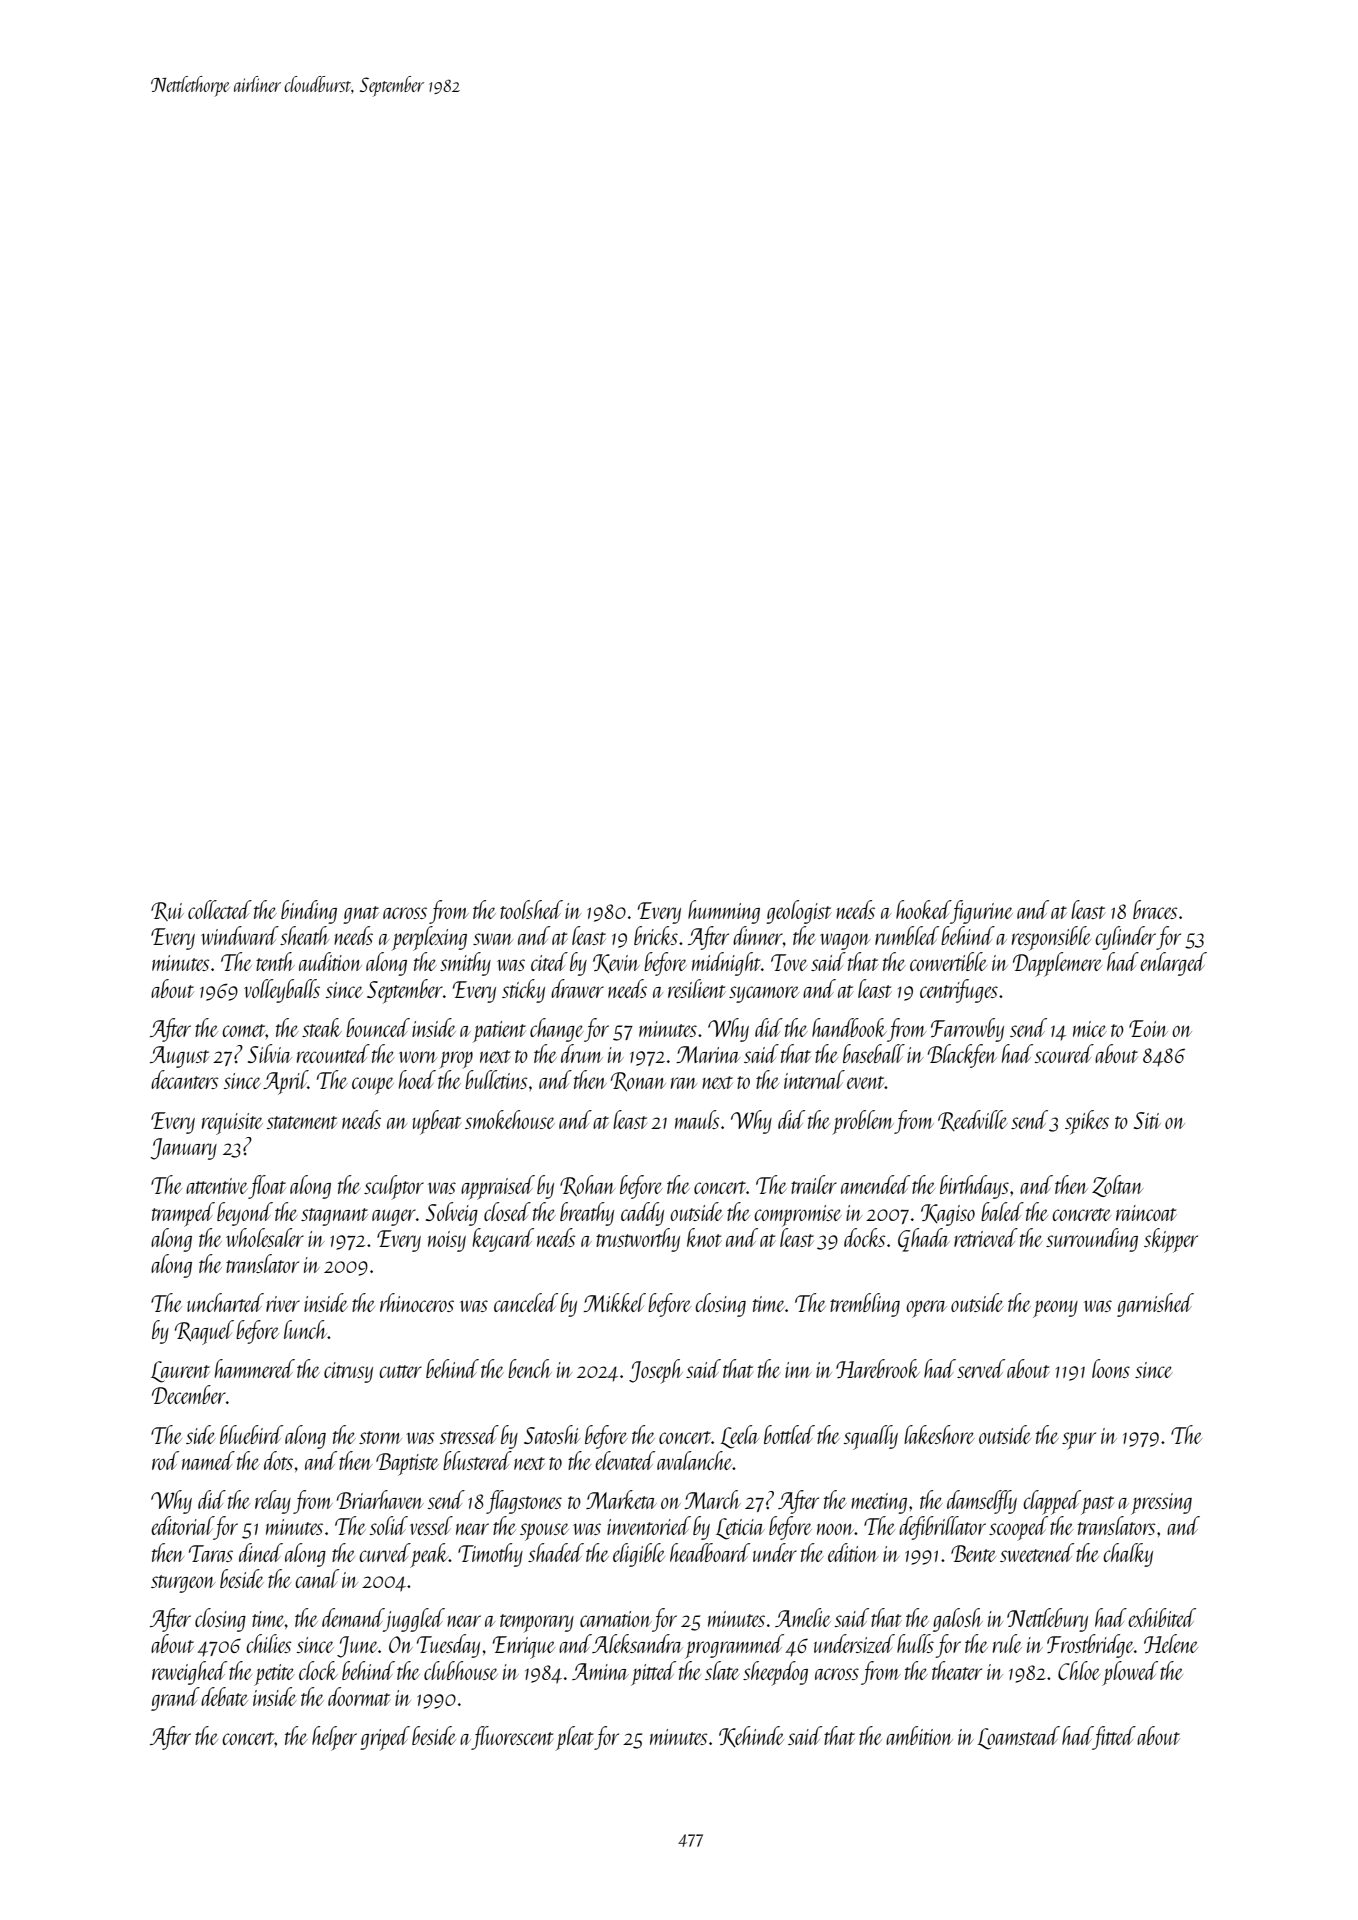 This page has height=1920, width=1358. What do you see at coordinates (183, 1584) in the page?
I see `sturgeon` at bounding box center [183, 1584].
